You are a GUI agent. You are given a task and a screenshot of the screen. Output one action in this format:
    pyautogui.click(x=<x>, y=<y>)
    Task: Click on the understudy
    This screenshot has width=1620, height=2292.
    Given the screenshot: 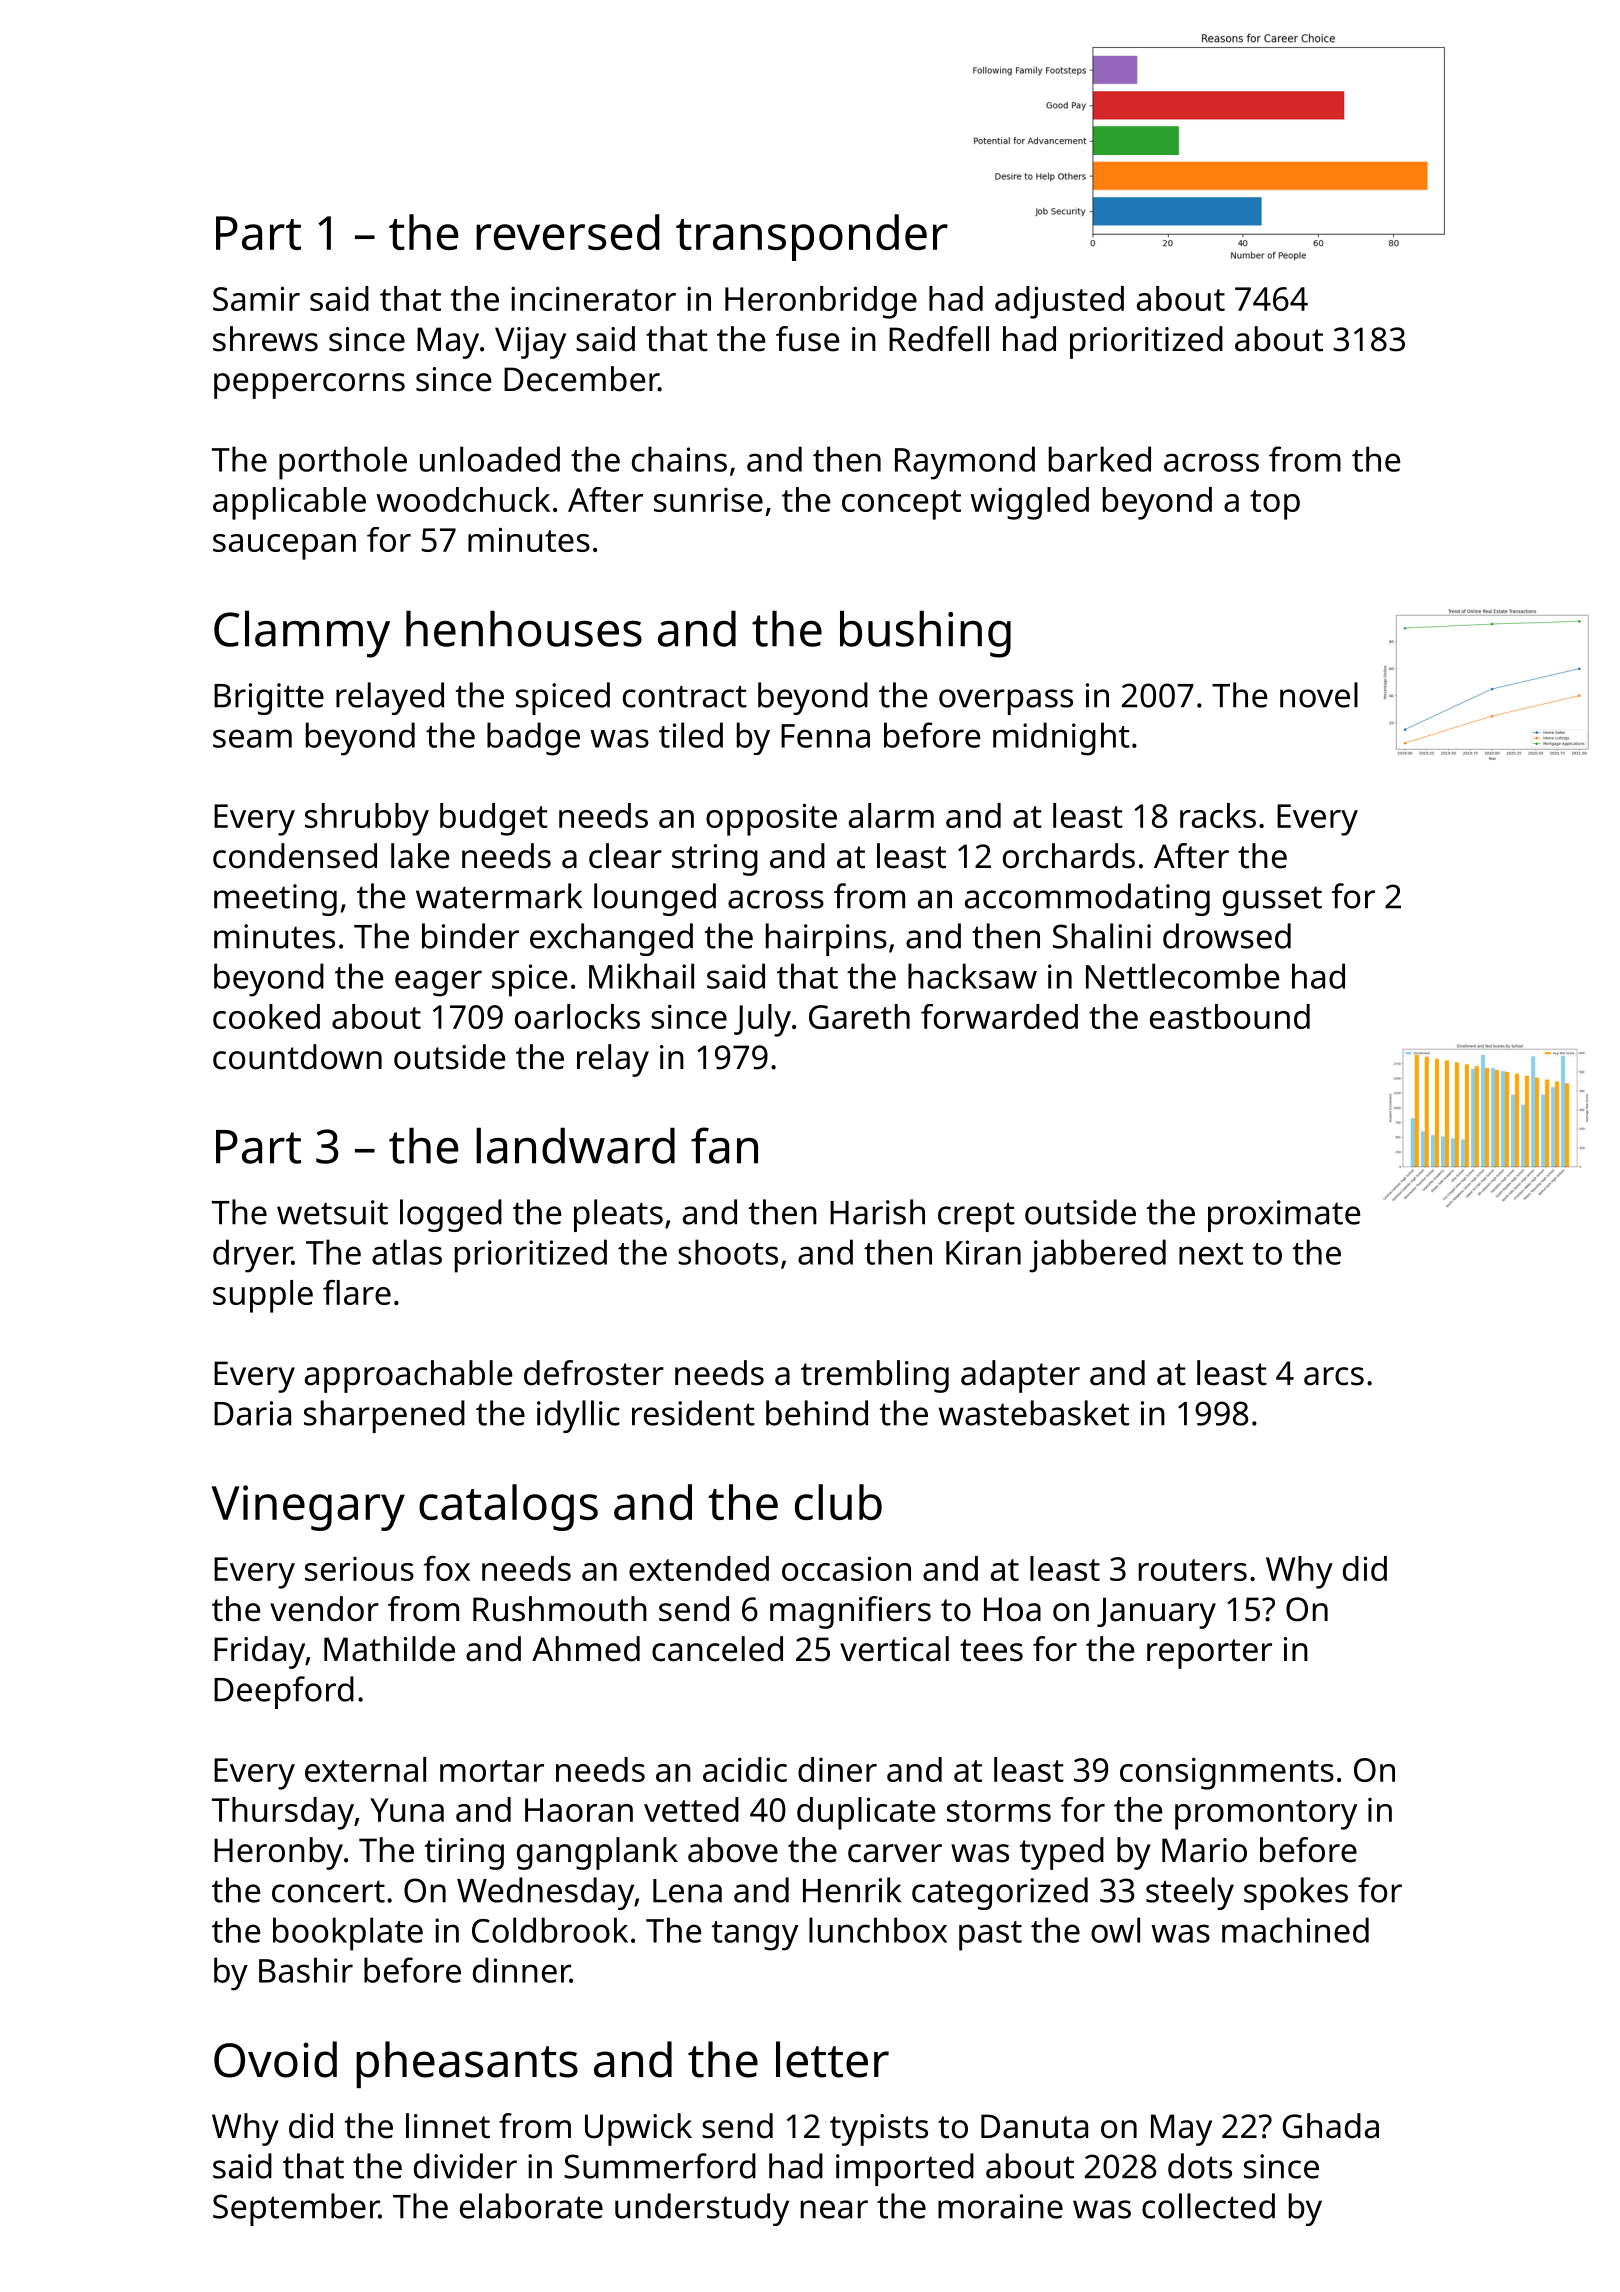 What is the action you would take?
    pyautogui.click(x=702, y=2209)
